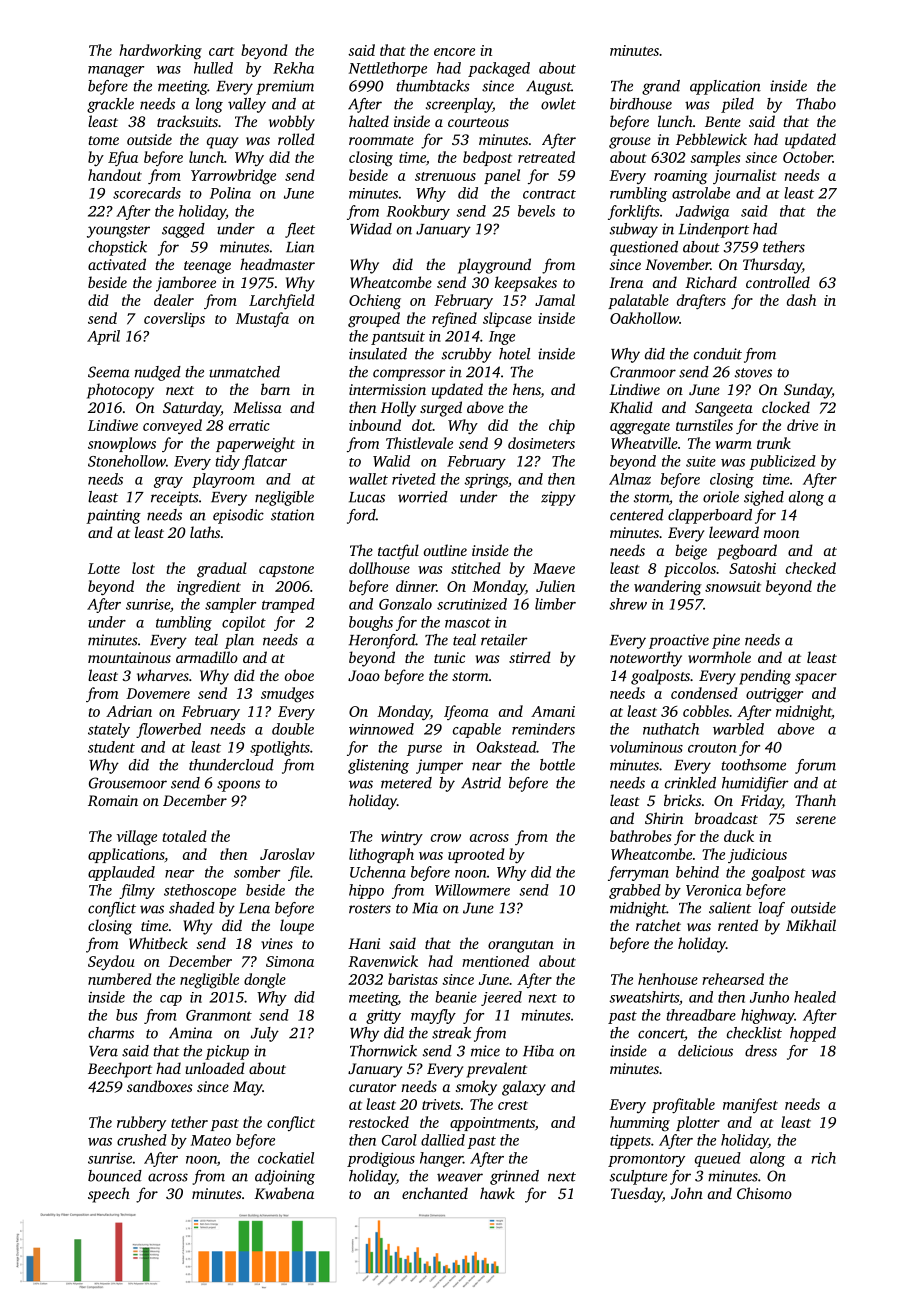 This document has height=1308, width=924. I want to click on Oakhollow, so click(644, 318).
